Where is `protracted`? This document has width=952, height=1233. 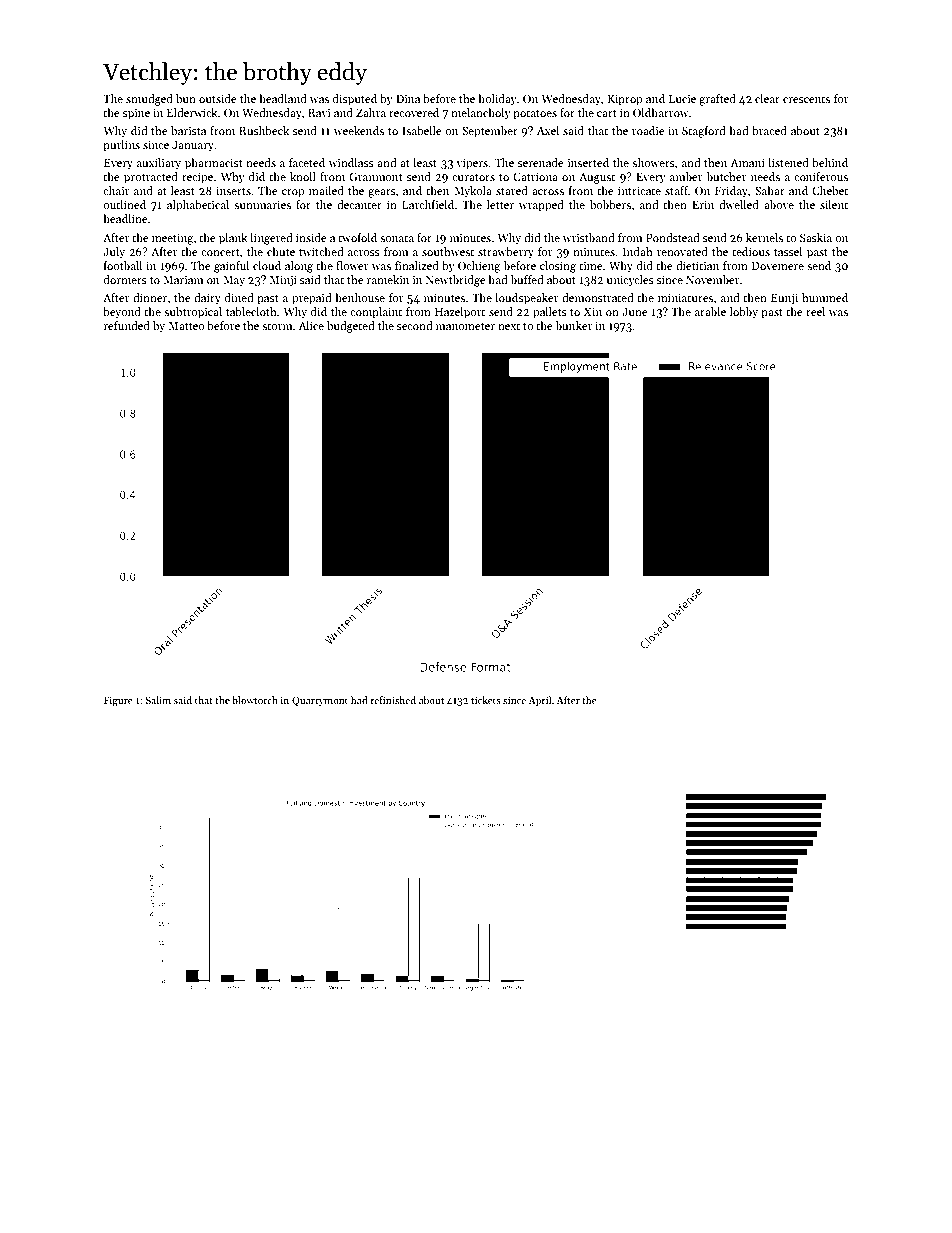 protracted is located at coordinates (151, 178).
